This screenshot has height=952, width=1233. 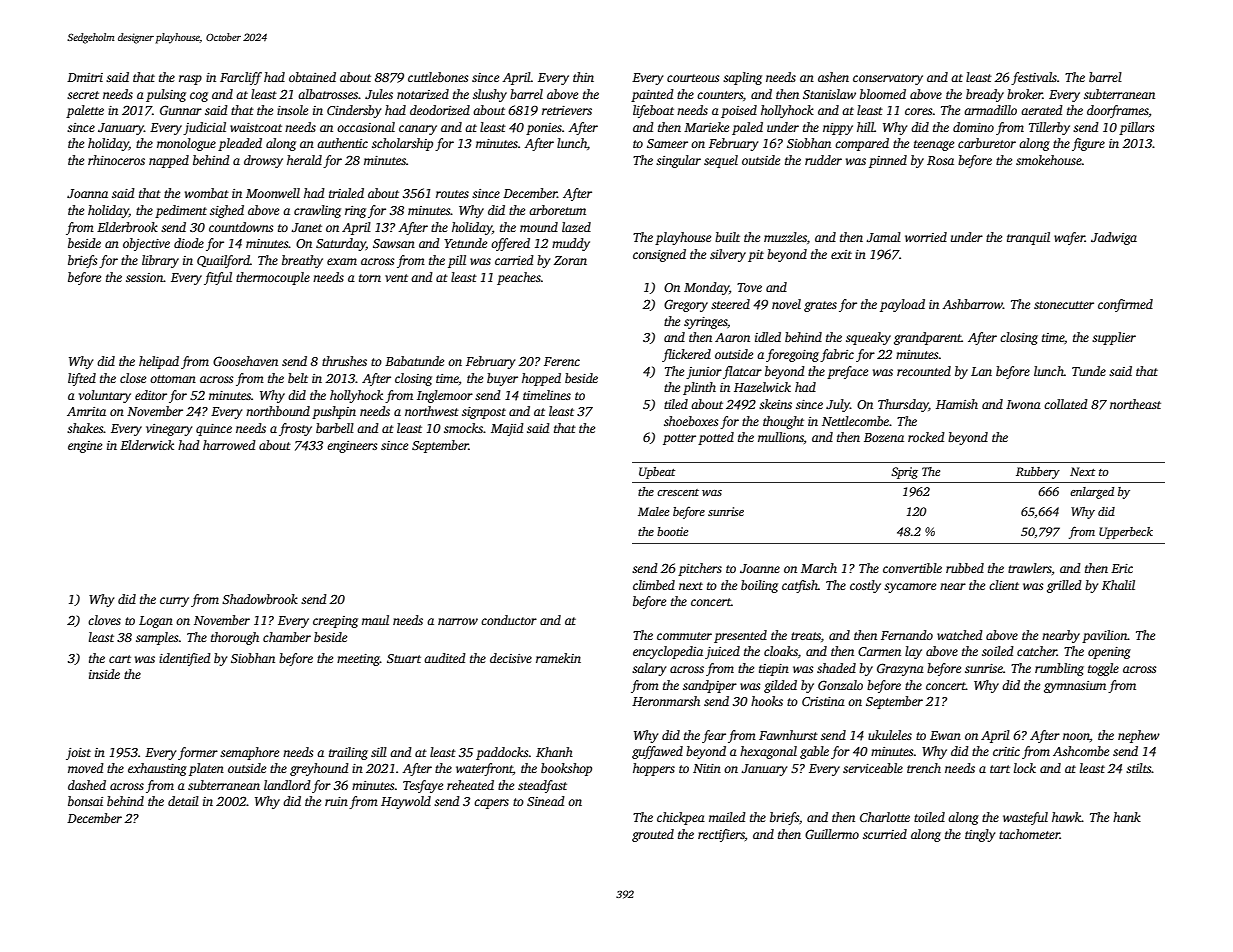 What do you see at coordinates (85, 77) in the screenshot?
I see `Dmitri` at bounding box center [85, 77].
